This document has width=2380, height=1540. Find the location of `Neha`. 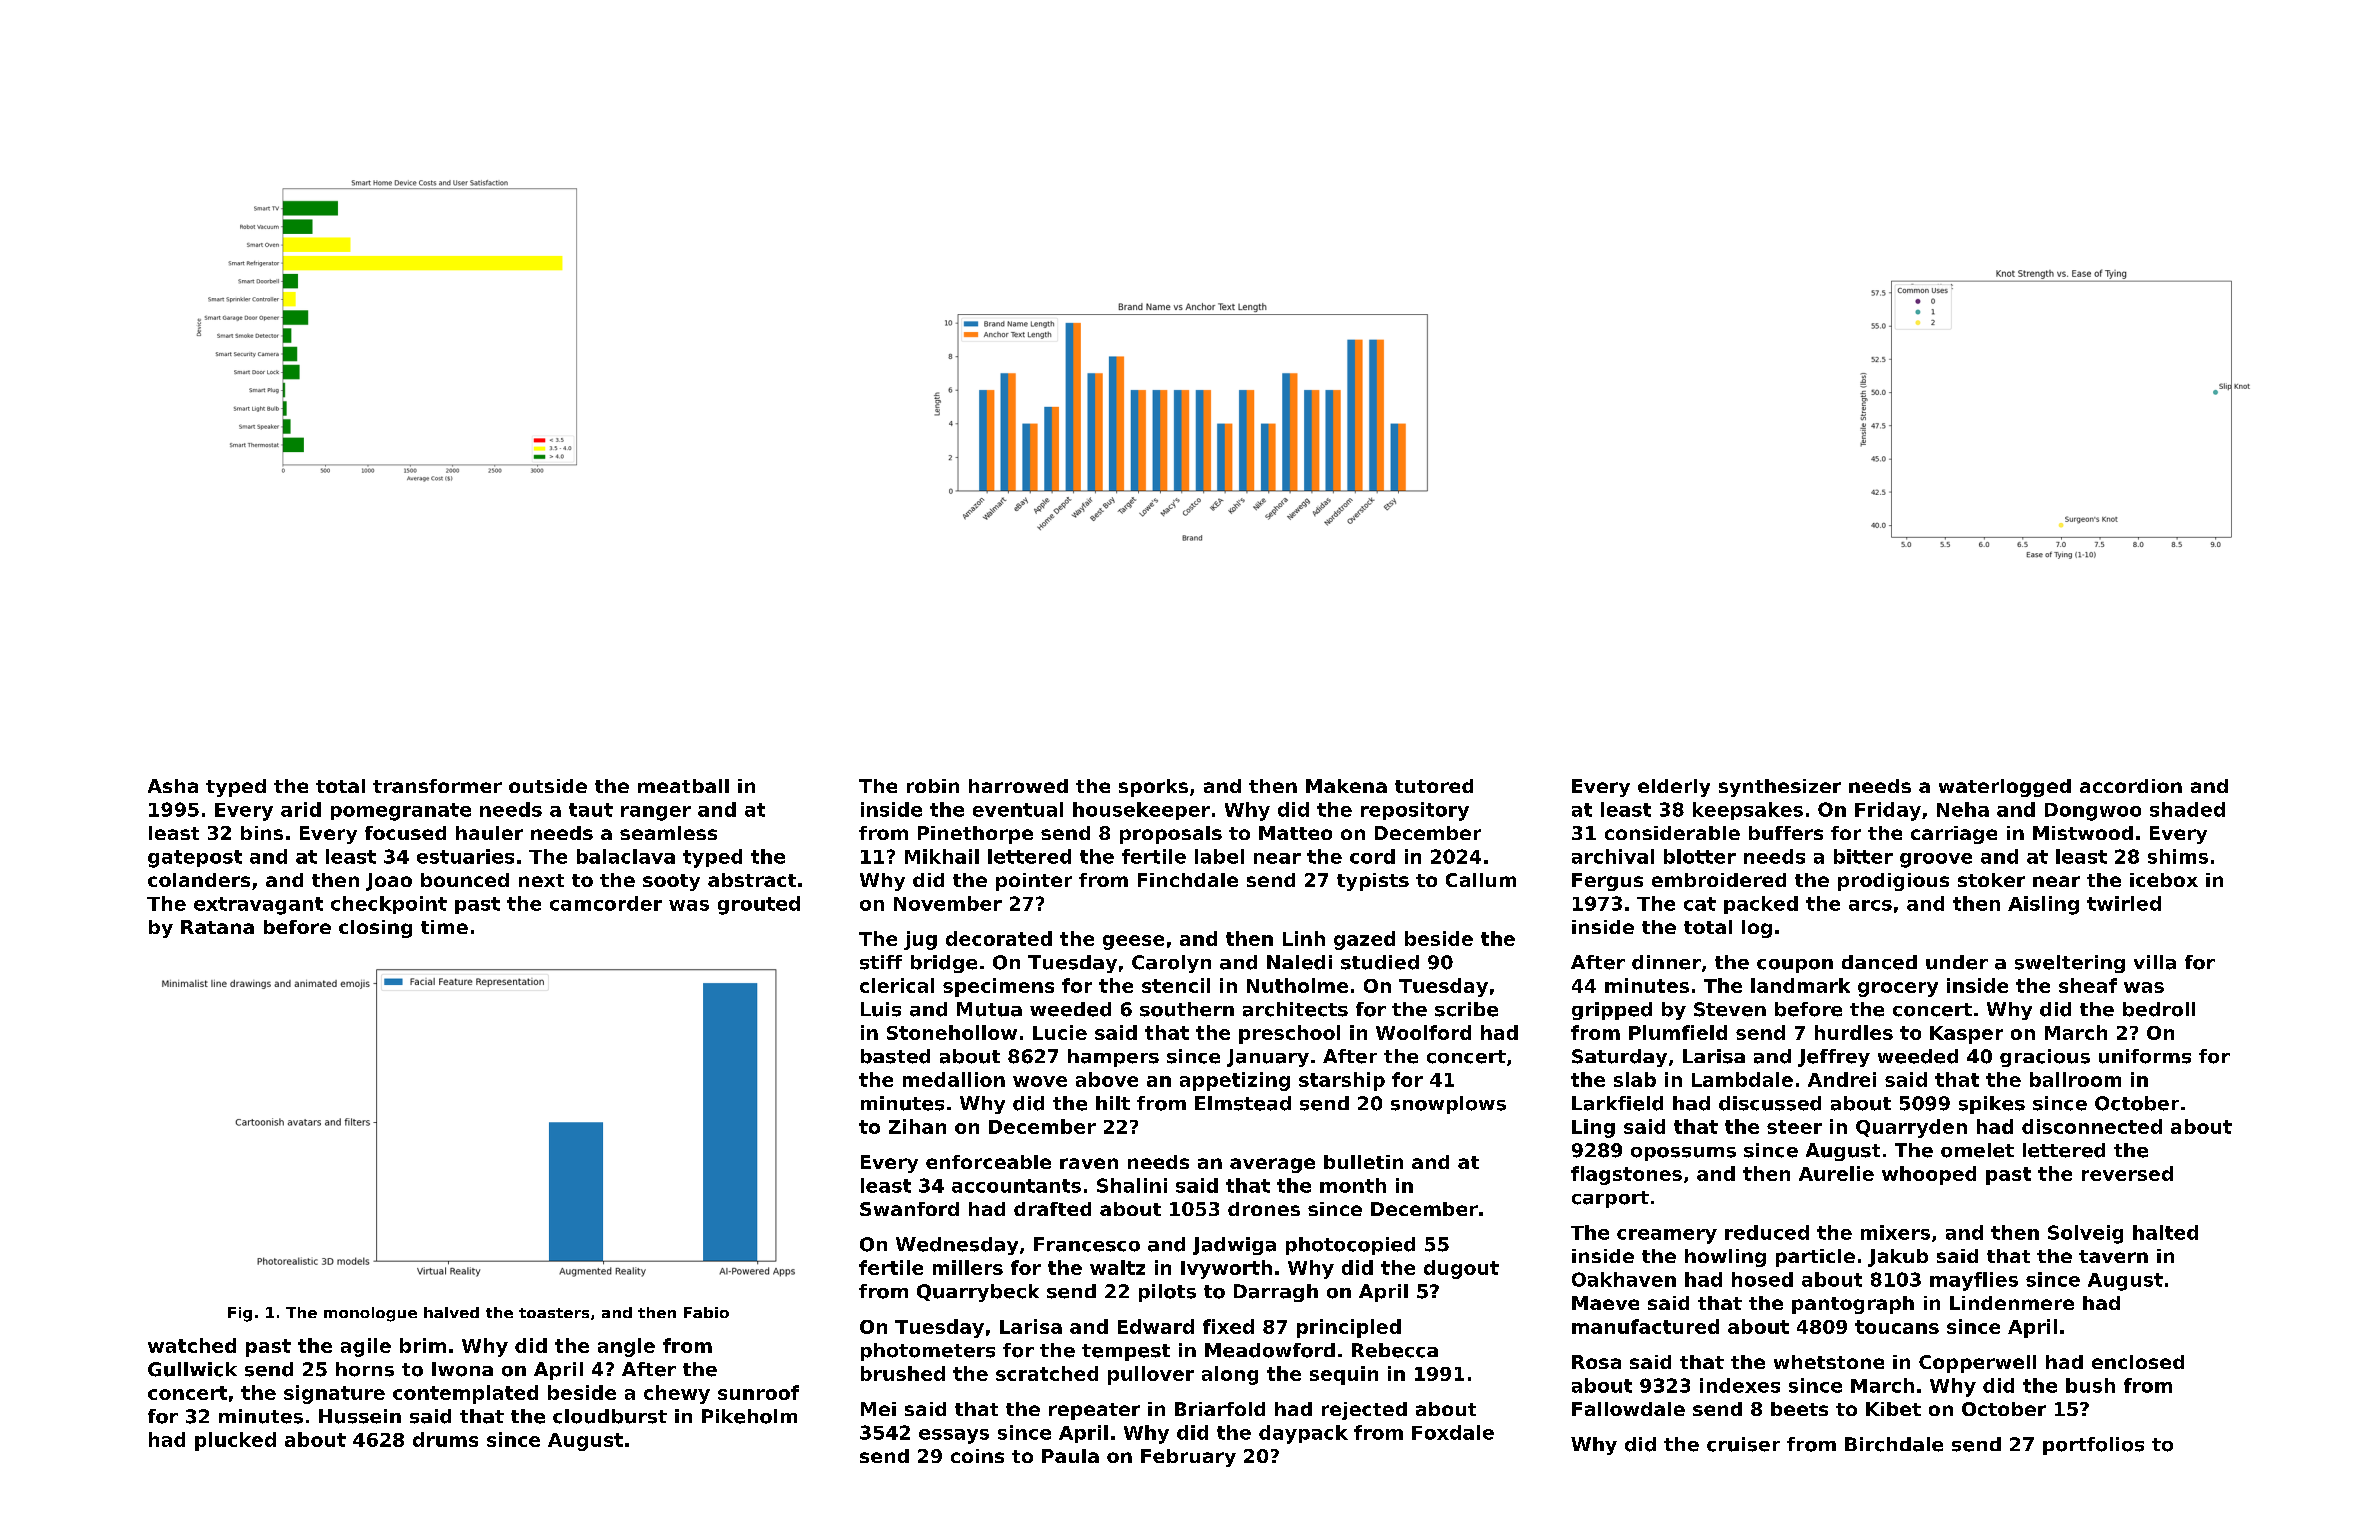

Neha is located at coordinates (1963, 809).
